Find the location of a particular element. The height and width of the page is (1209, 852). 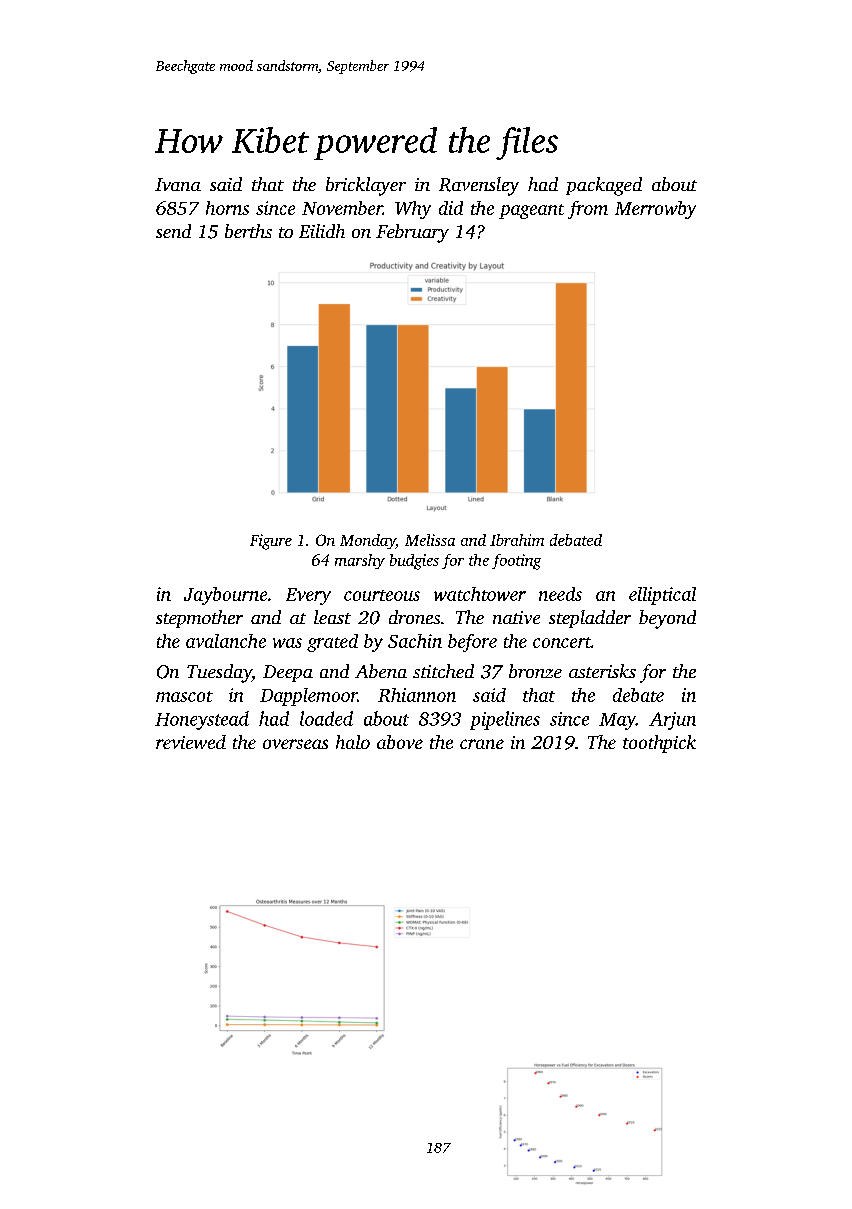

above is located at coordinates (400, 742).
